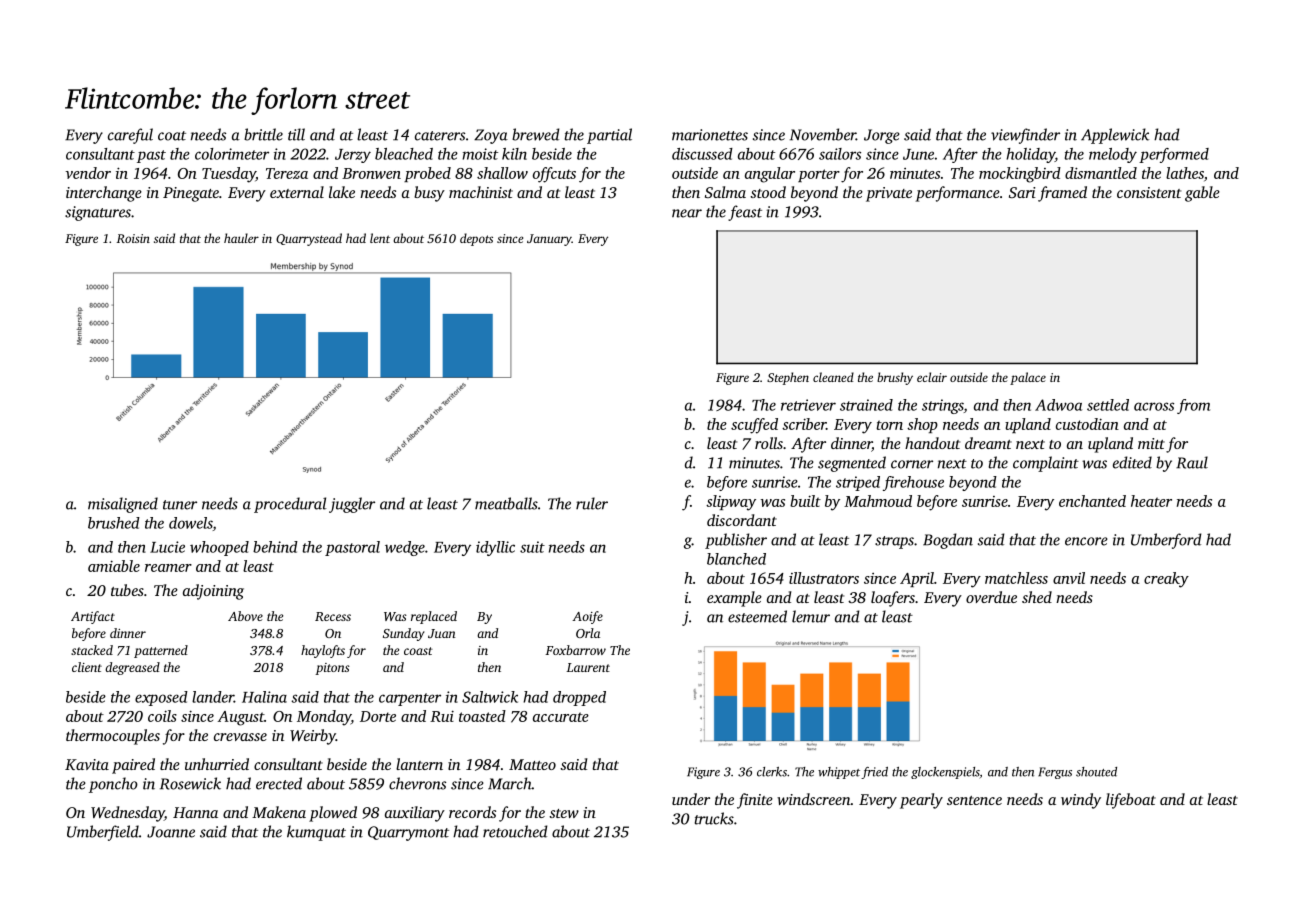 The height and width of the screenshot is (924, 1308). Describe the element at coordinates (290, 505) in the screenshot. I see `procedural` at that location.
